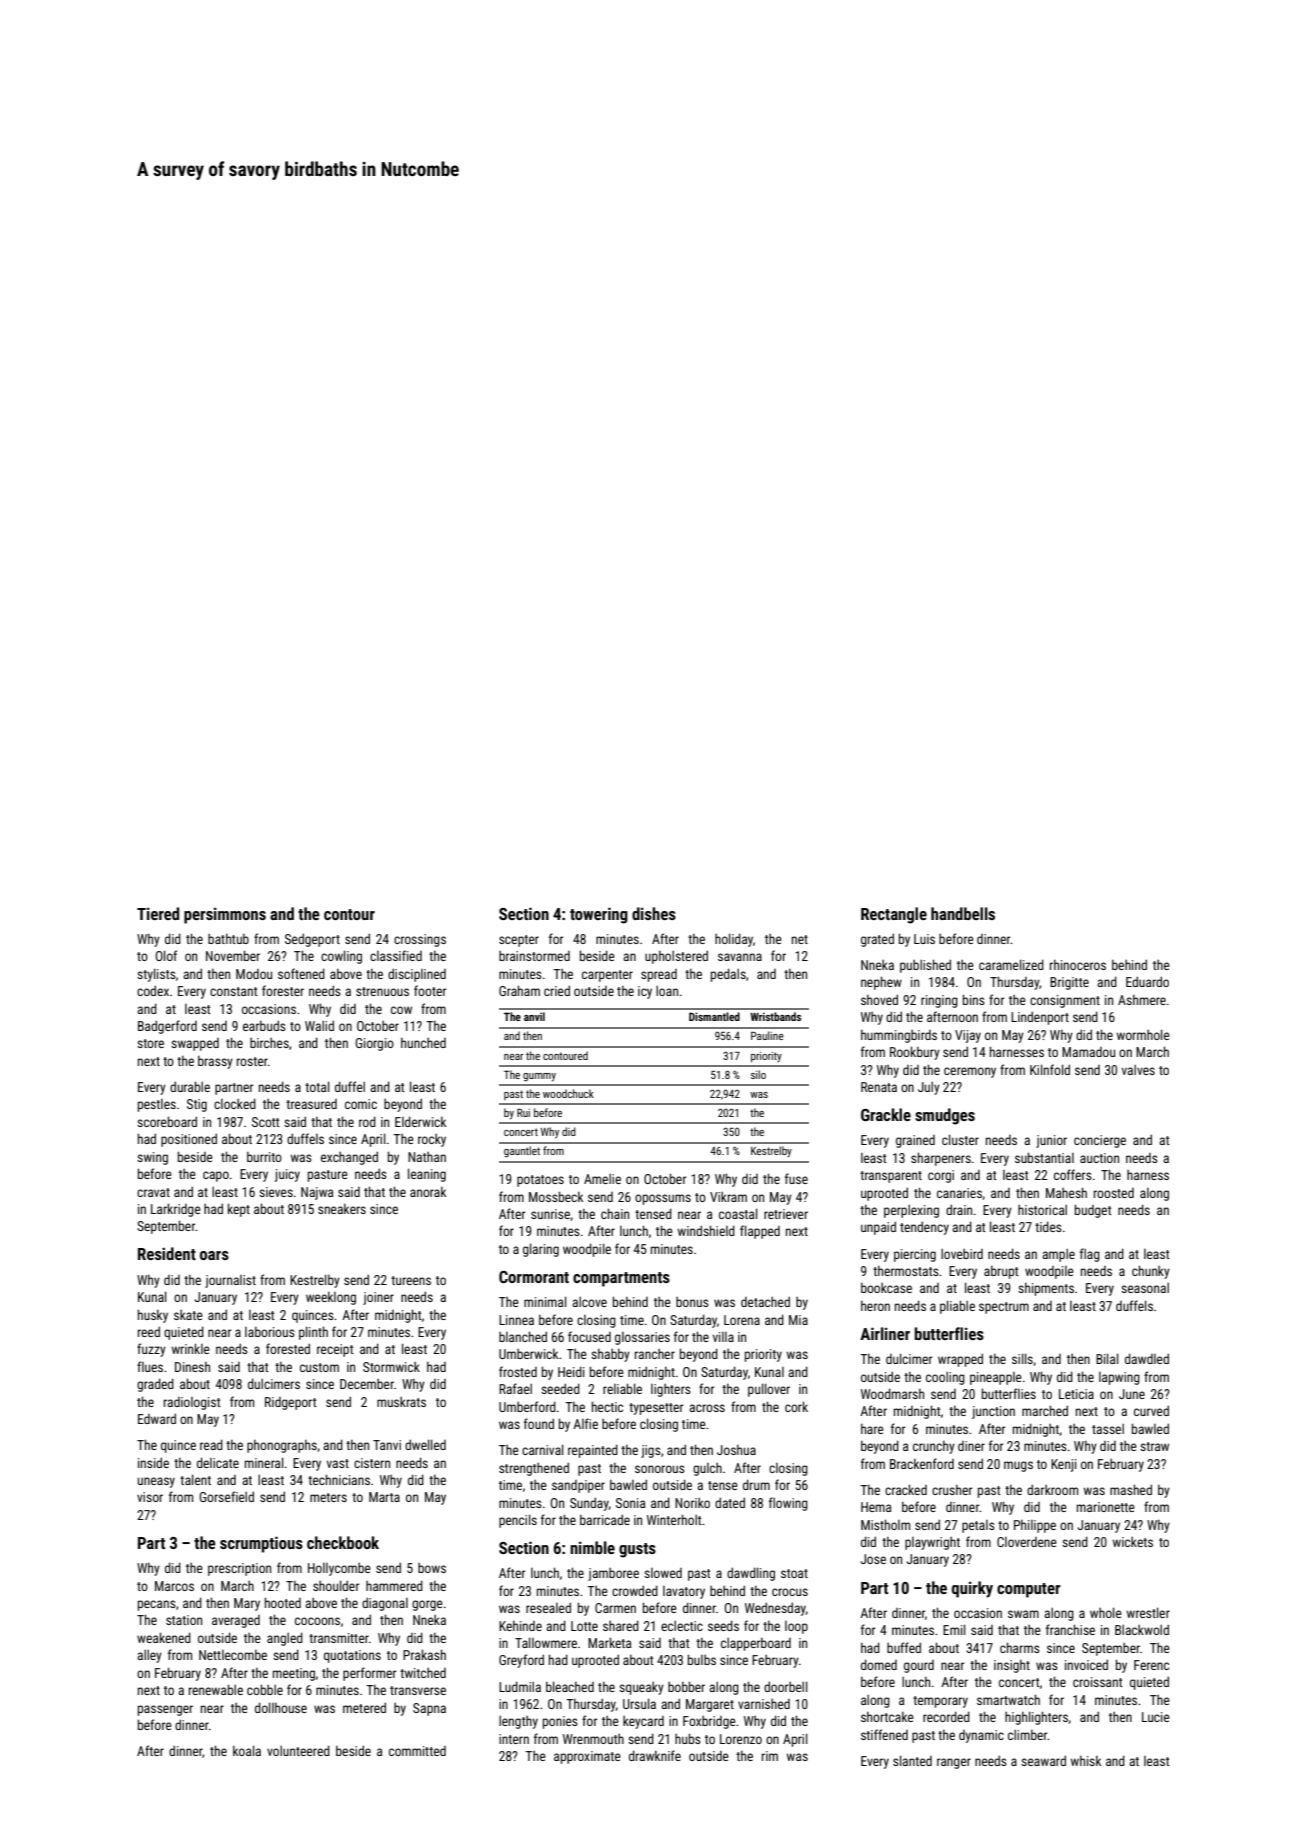 The width and height of the document is (1307, 1848). I want to click on Cormorant, so click(534, 1277).
